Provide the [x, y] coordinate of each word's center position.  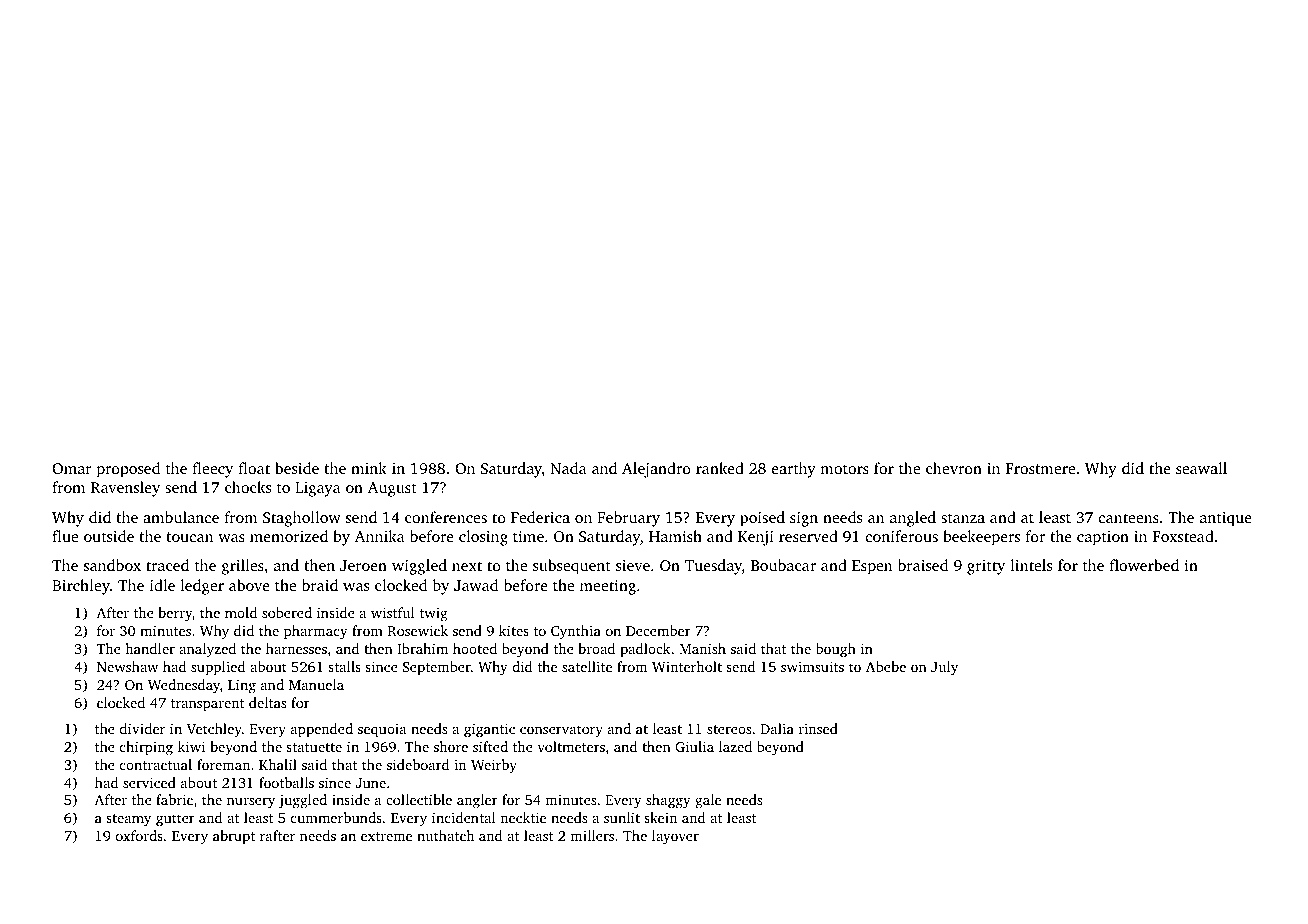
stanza [963, 518]
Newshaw [127, 666]
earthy [794, 470]
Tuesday [713, 567]
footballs [286, 782]
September [437, 668]
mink [369, 468]
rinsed [818, 728]
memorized [289, 536]
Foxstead [1183, 536]
